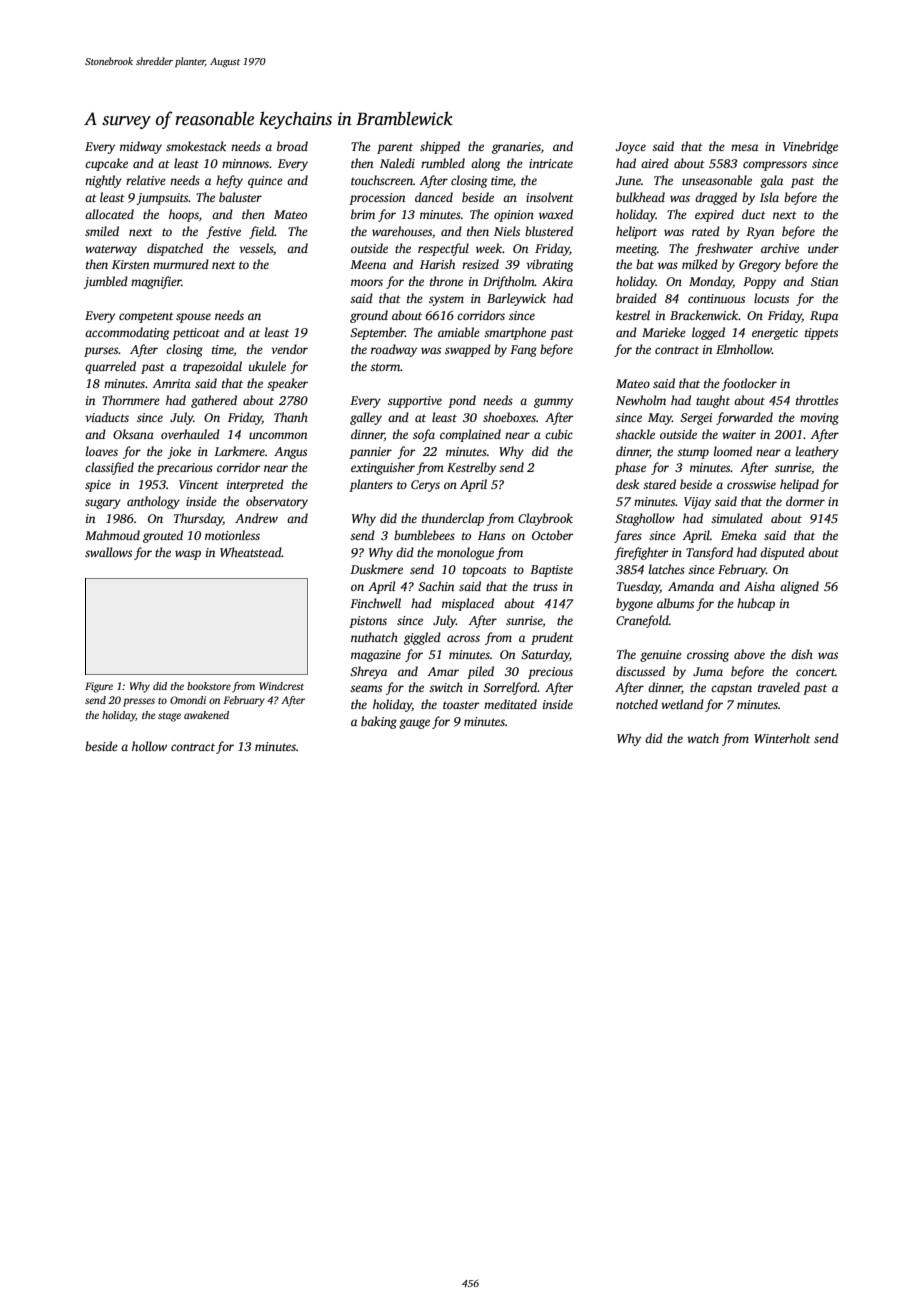  Describe the element at coordinates (799, 587) in the document. I see `aligned` at that location.
